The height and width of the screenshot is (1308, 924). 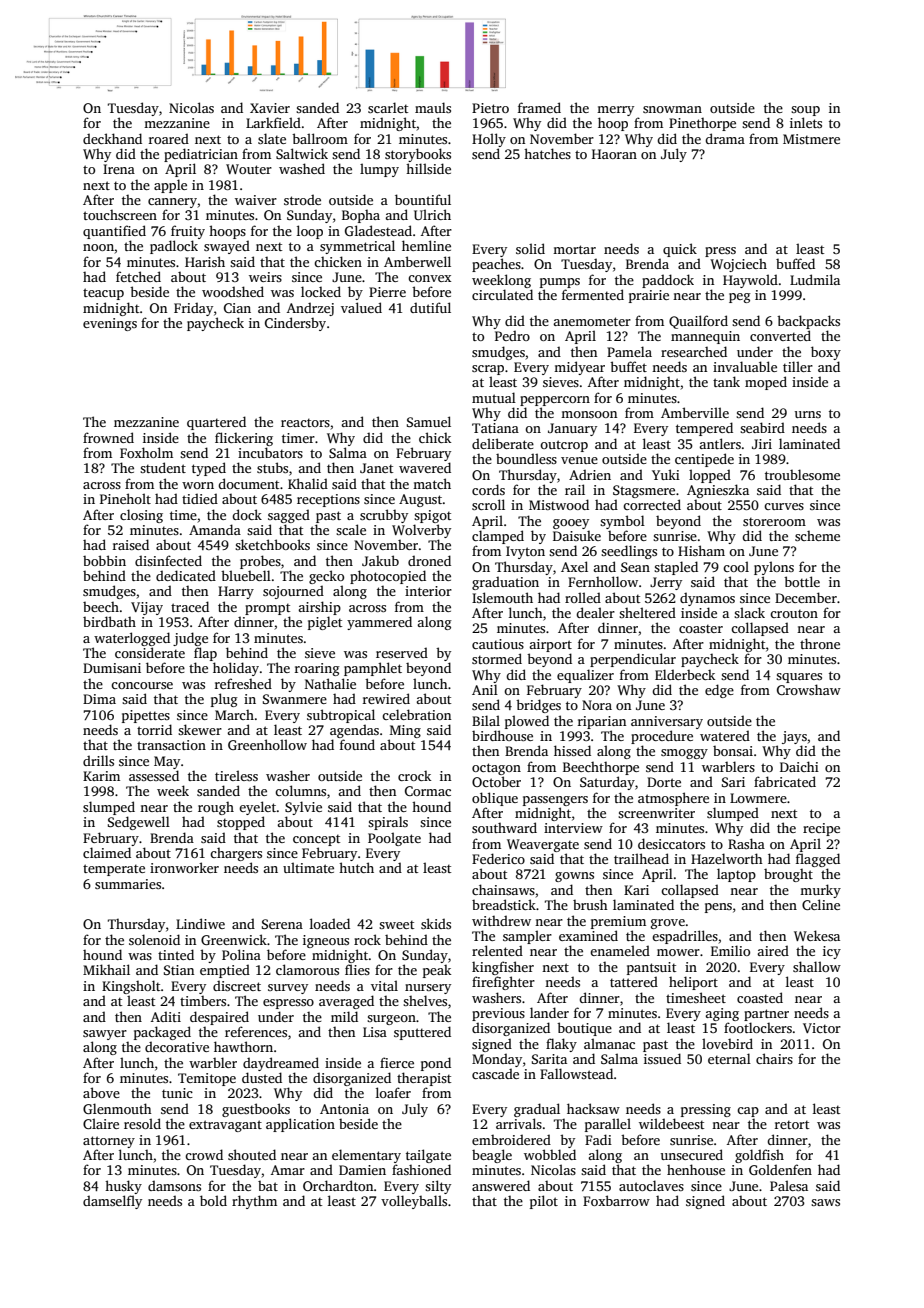 What do you see at coordinates (583, 597) in the screenshot?
I see `rolled` at bounding box center [583, 597].
